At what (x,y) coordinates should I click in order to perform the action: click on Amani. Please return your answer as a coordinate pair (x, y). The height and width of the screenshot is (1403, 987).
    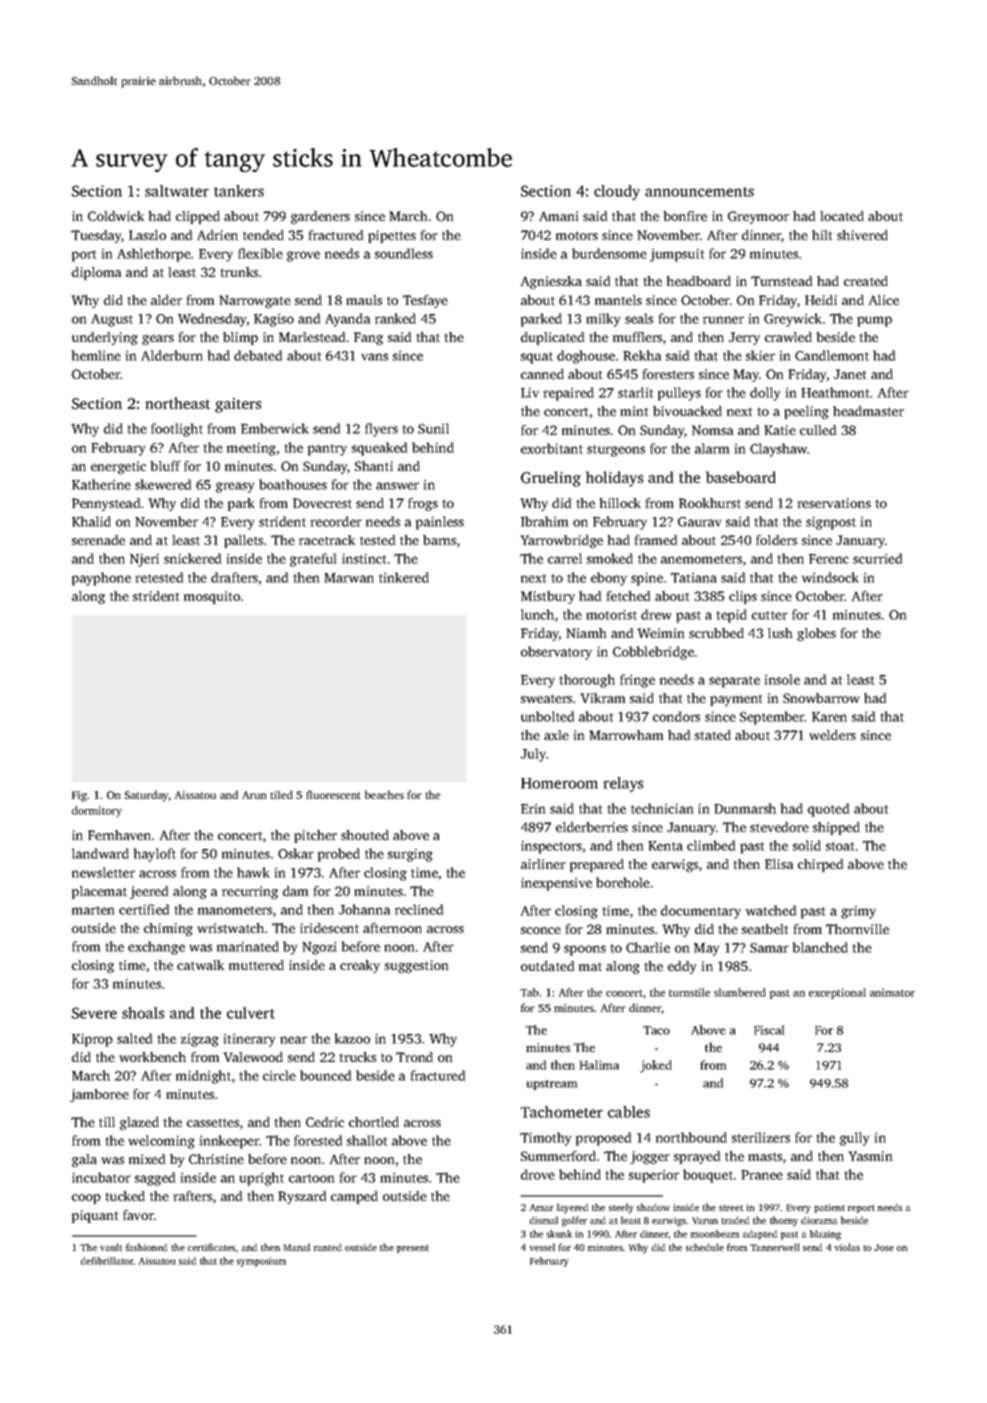
    Looking at the image, I should click on (558, 216).
